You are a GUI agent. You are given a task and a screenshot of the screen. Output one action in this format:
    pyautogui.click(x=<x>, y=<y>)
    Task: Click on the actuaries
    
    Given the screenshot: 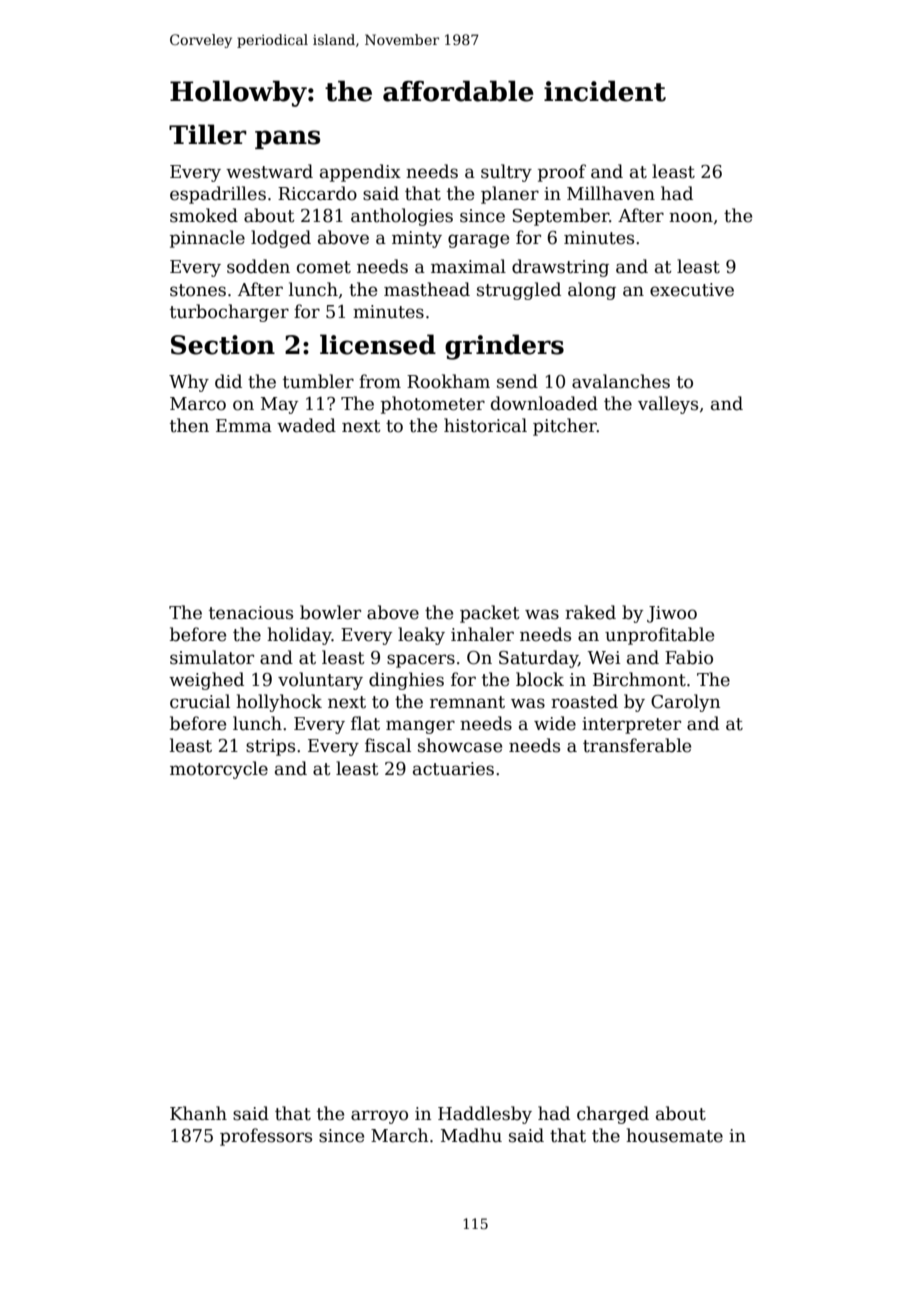 What is the action you would take?
    pyautogui.click(x=453, y=769)
